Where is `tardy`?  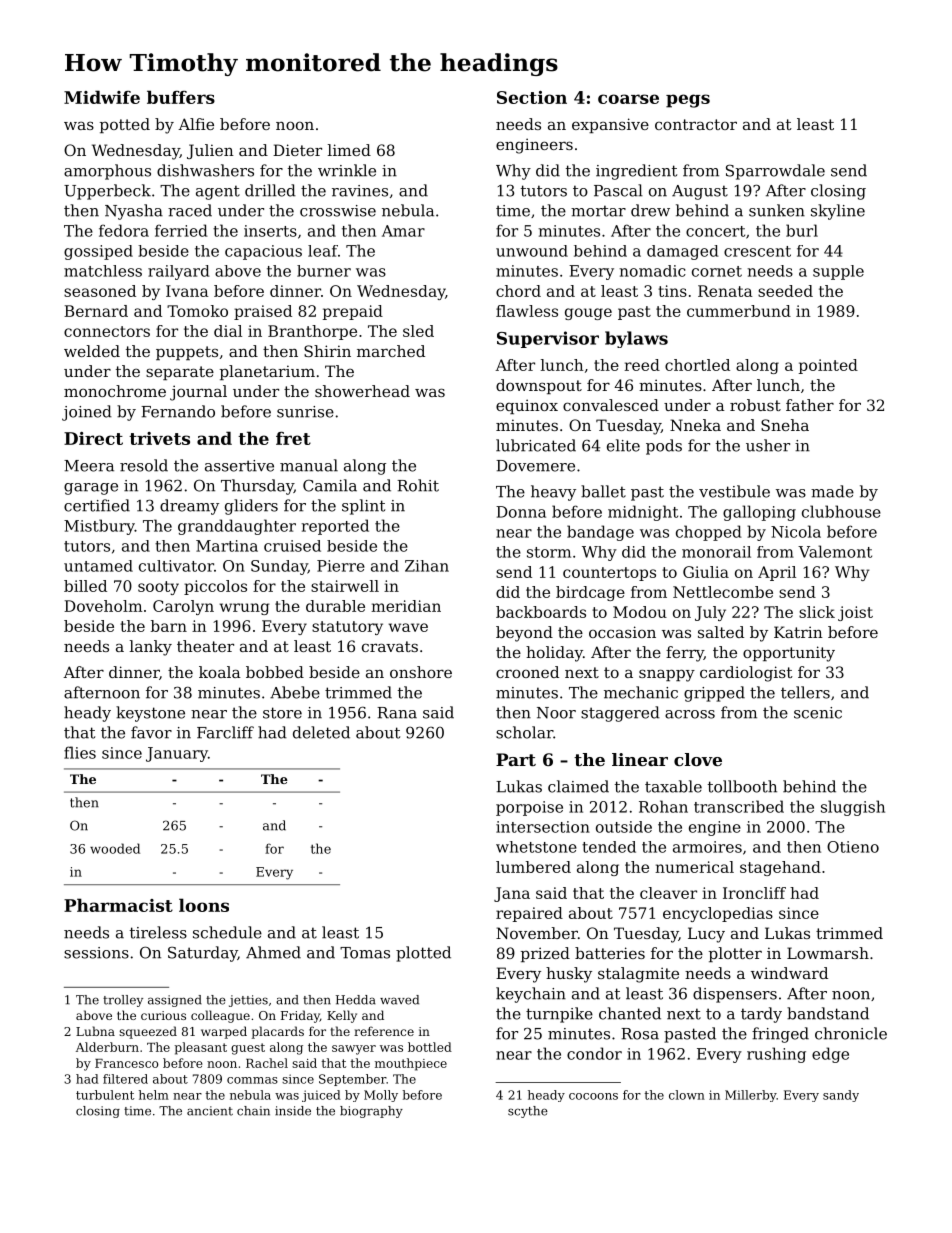 tardy is located at coordinates (761, 1015).
